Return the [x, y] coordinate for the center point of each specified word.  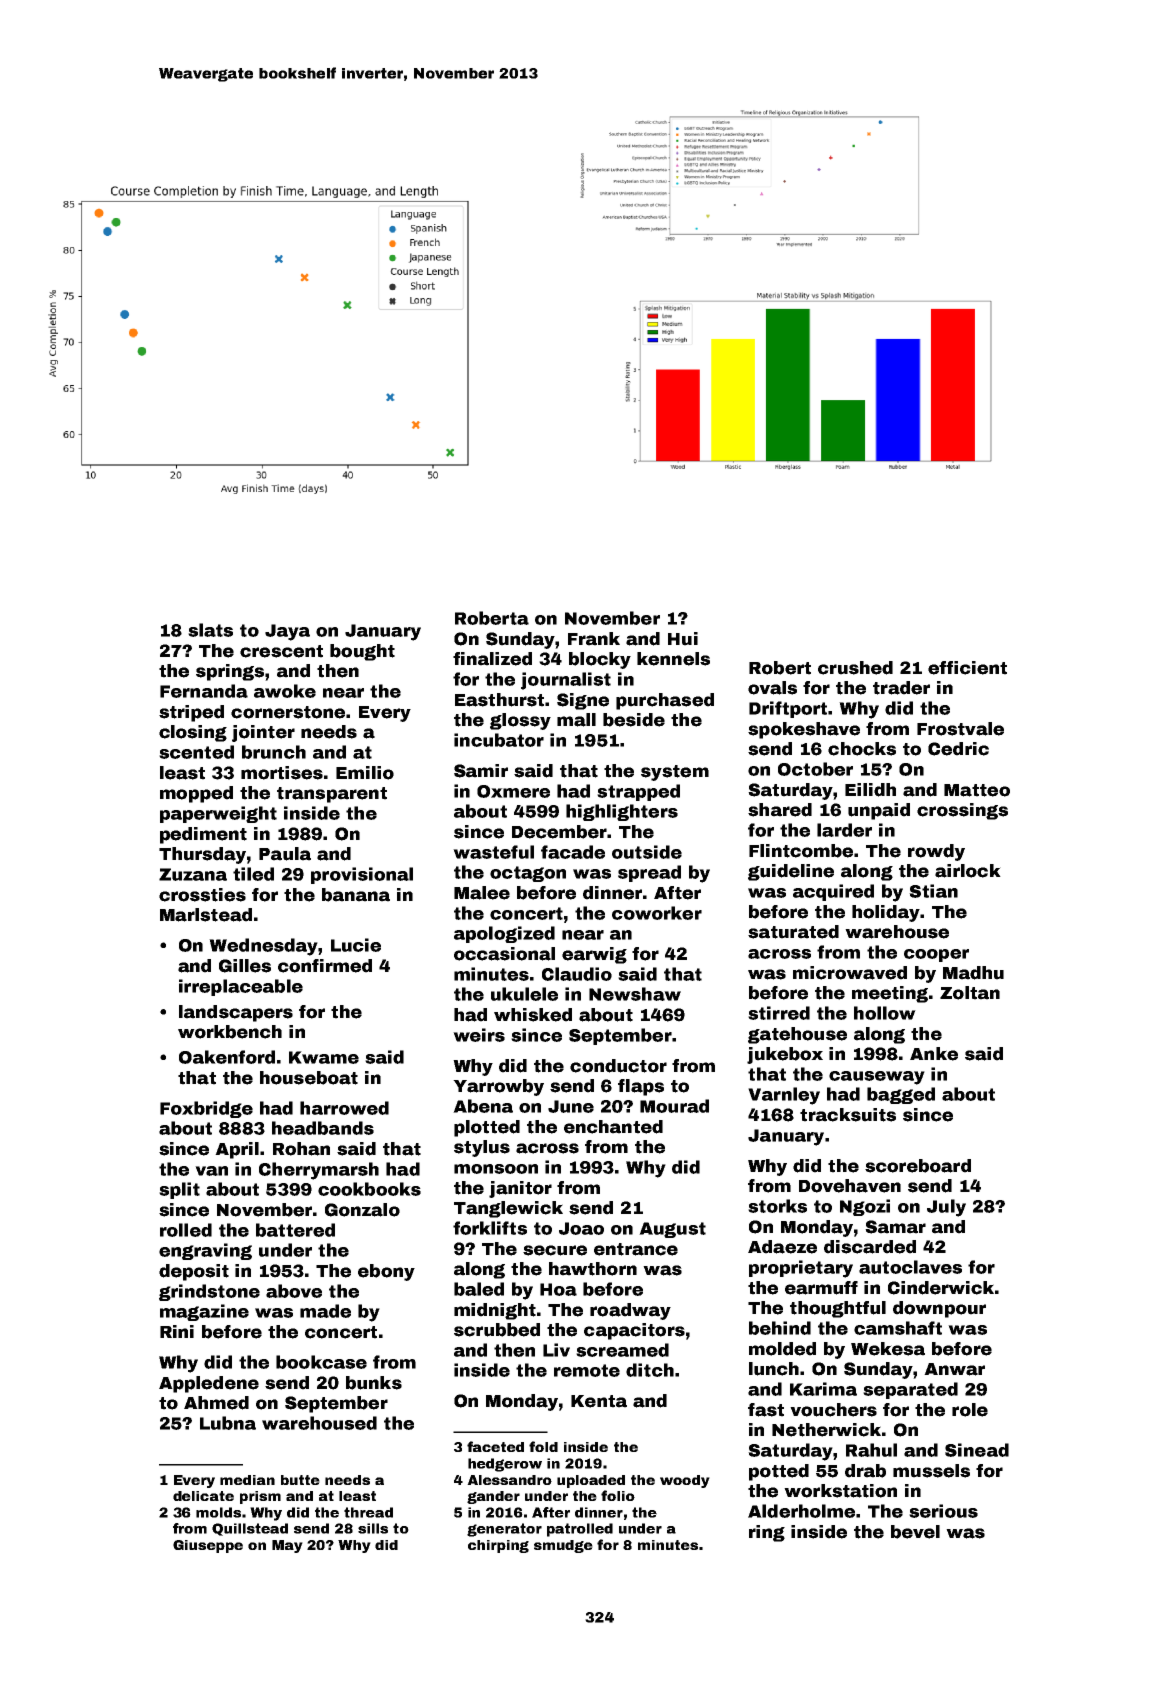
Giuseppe [208, 1546]
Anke [934, 1054]
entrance [636, 1249]
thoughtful [838, 1309]
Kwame [324, 1057]
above [294, 1291]
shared [780, 810]
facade [573, 852]
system [675, 773]
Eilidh [870, 790]
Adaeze [782, 1247]
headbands [323, 1128]
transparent [332, 795]
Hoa [558, 1289]
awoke [285, 691]
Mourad [674, 1106]
